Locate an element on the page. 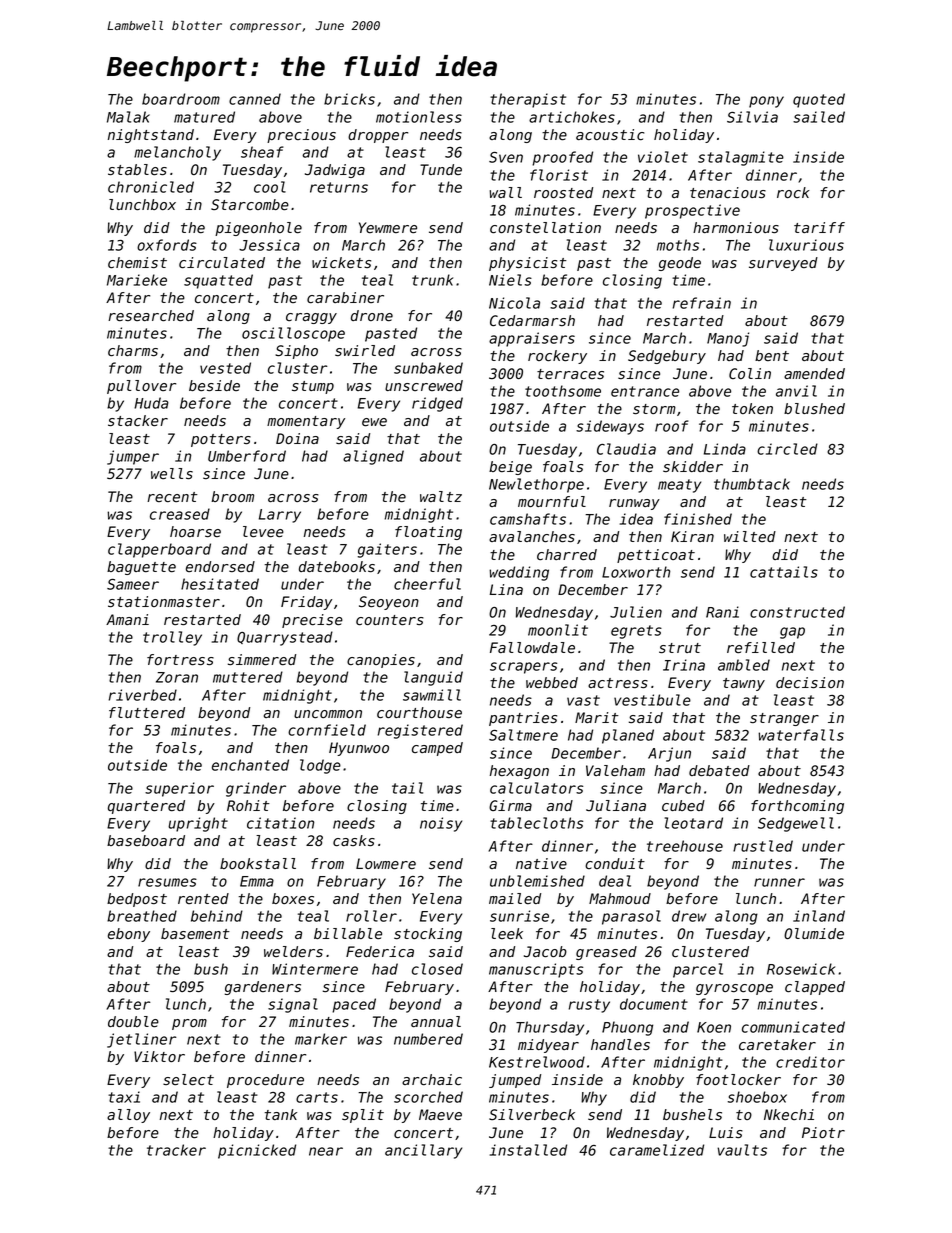 The width and height of the image is (952, 1233). registered is located at coordinates (420, 731).
